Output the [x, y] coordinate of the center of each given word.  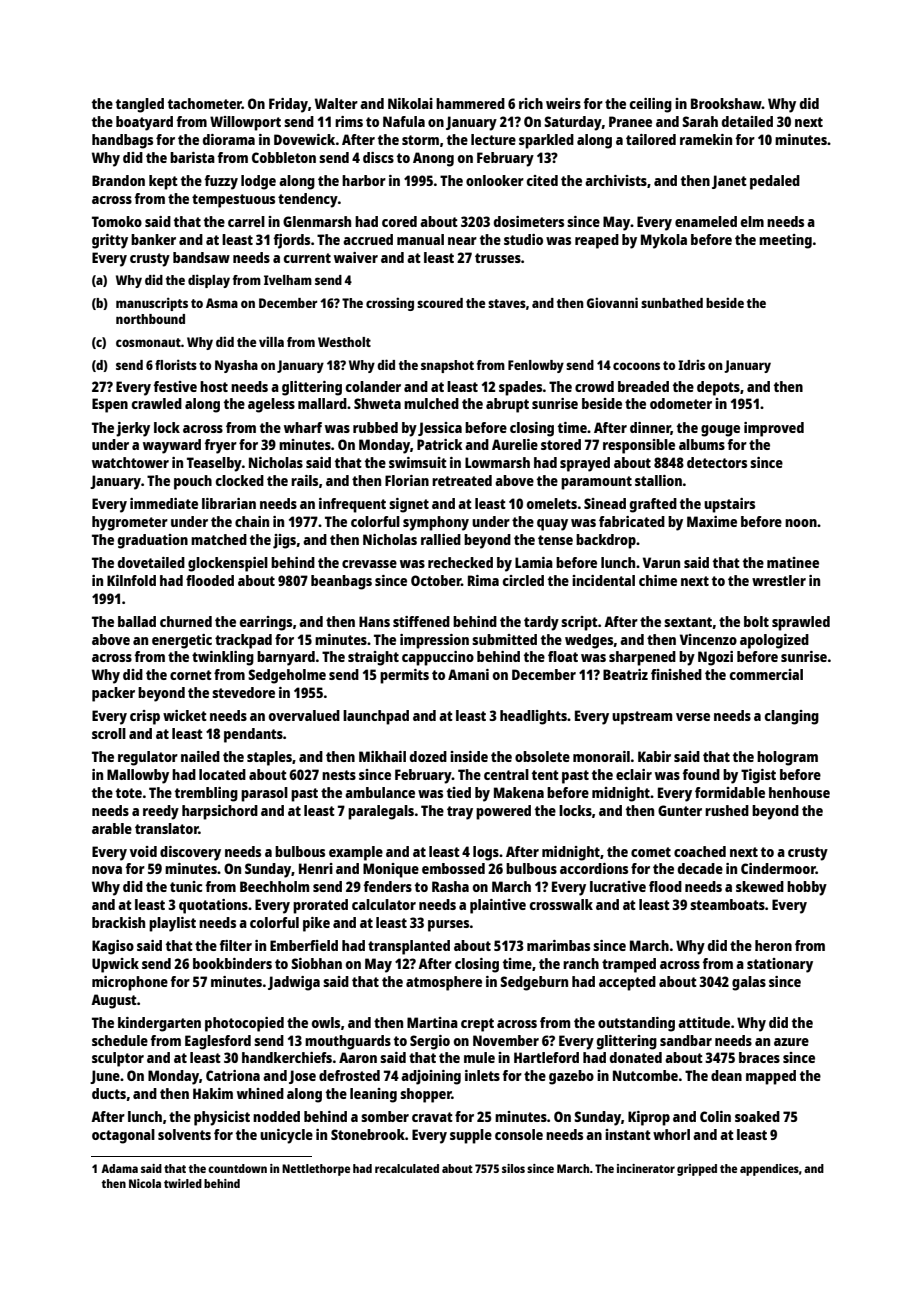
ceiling [651, 105]
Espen [110, 405]
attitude [704, 1022]
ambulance [380, 792]
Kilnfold [131, 580]
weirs [563, 103]
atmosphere [444, 983]
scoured [440, 303]
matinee [793, 562]
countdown [237, 1168]
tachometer [205, 103]
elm [752, 221]
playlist [172, 924]
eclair [634, 774]
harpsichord [220, 812]
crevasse [369, 564]
